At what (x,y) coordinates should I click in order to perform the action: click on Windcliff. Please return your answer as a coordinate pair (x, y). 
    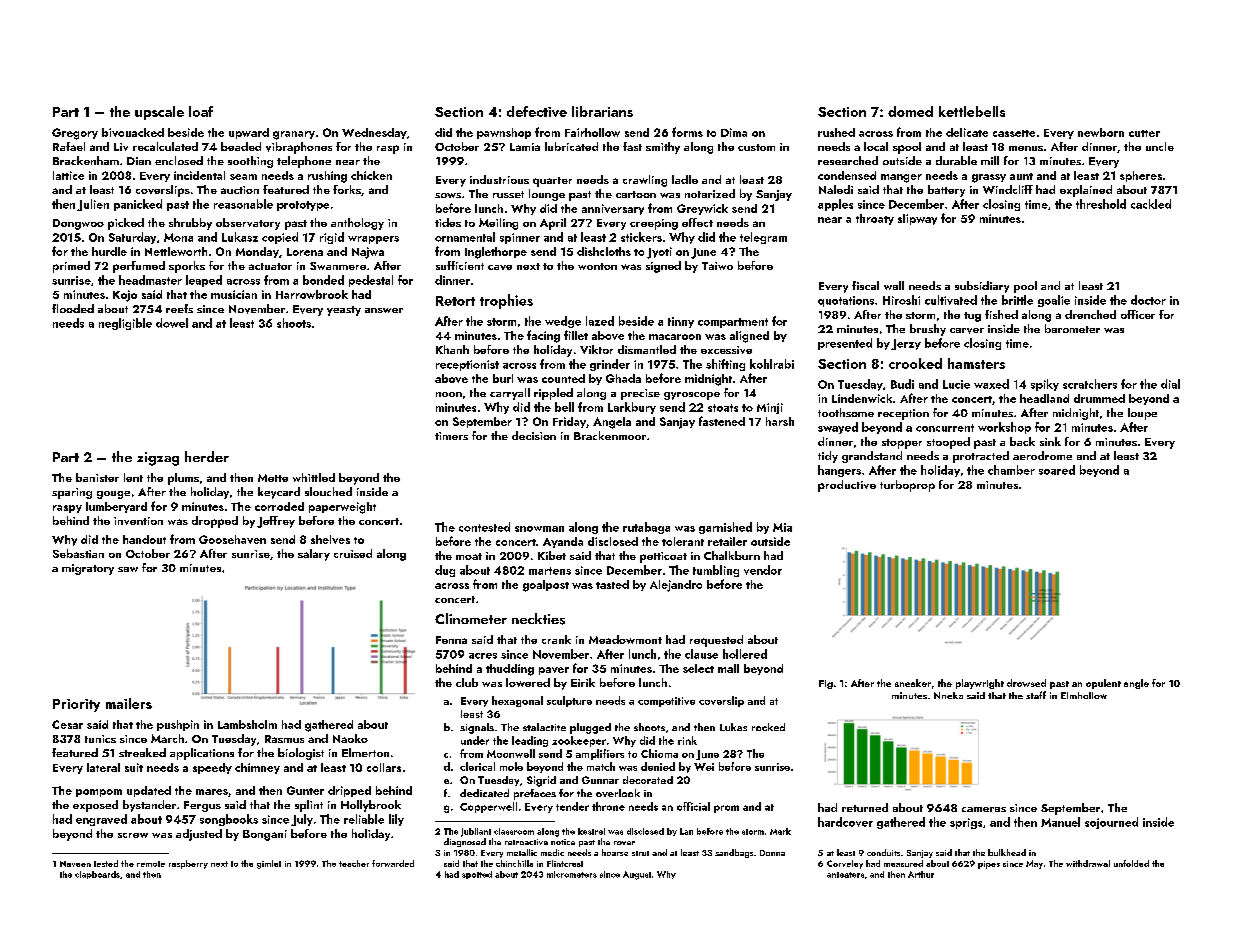
    Looking at the image, I should click on (1008, 189).
